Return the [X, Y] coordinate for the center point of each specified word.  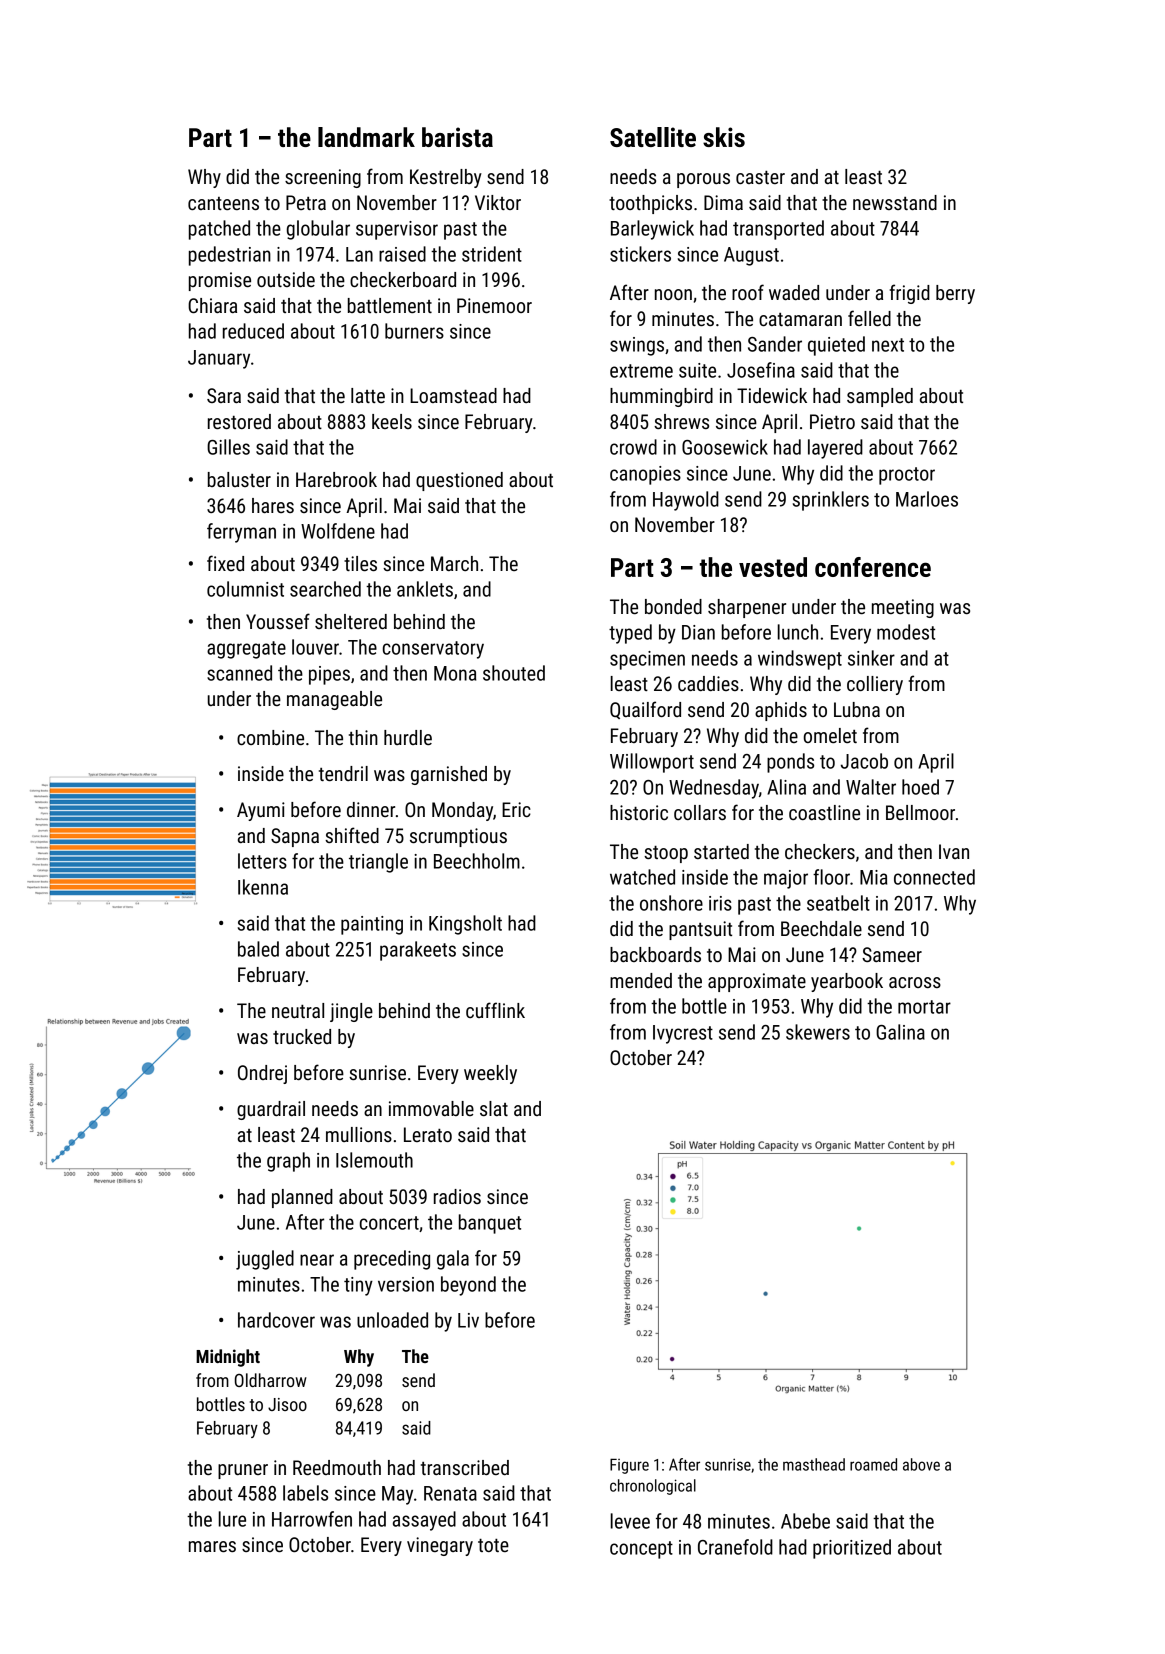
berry [955, 294]
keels [392, 421]
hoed [920, 787]
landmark [366, 137]
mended [641, 980]
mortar [924, 1007]
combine [270, 737]
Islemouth [374, 1160]
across [915, 982]
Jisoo [287, 1404]
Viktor [498, 202]
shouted [514, 673]
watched [642, 877]
